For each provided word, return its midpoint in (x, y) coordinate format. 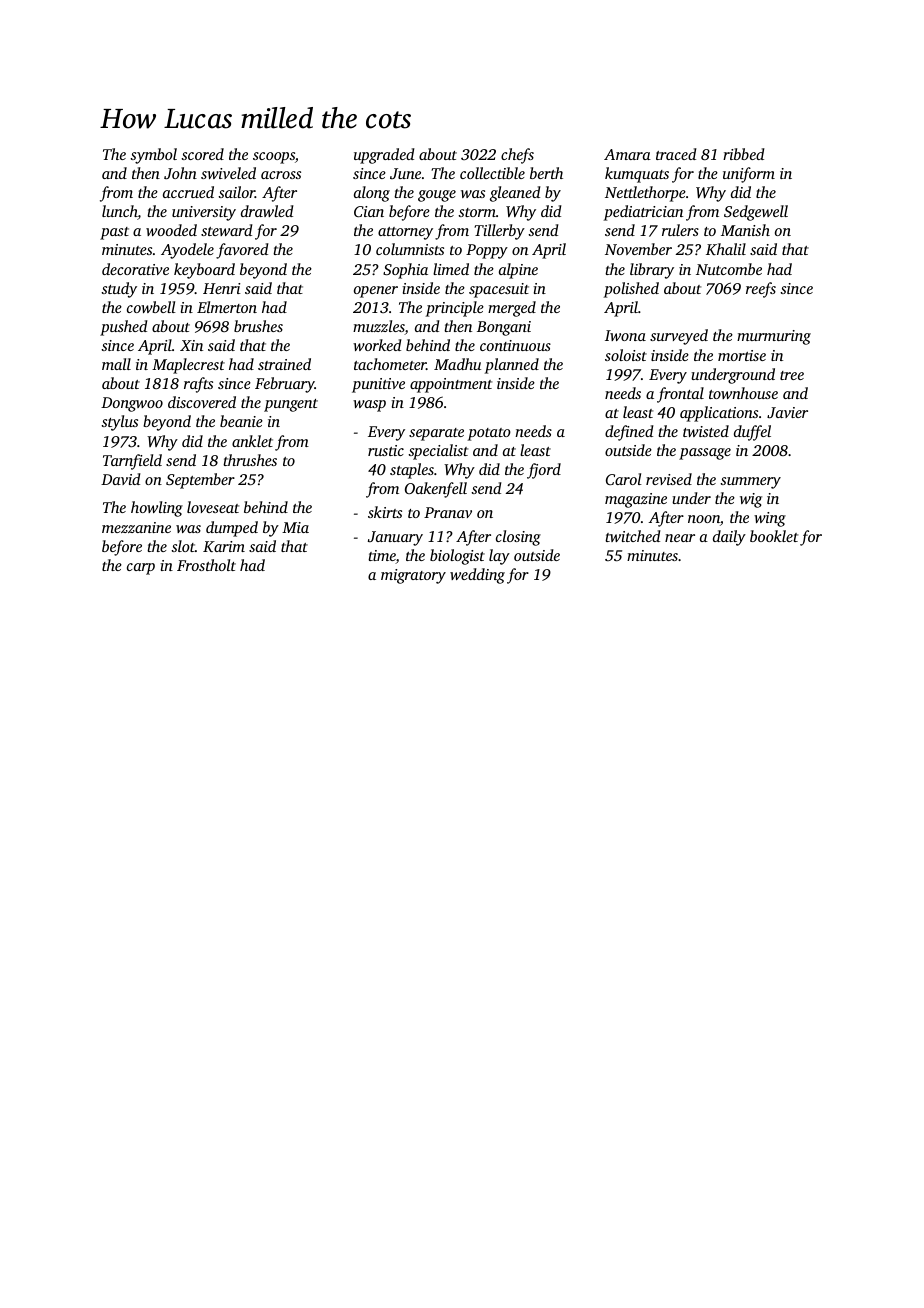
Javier (787, 412)
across (281, 175)
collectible (492, 173)
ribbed (744, 154)
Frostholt (206, 565)
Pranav (448, 512)
